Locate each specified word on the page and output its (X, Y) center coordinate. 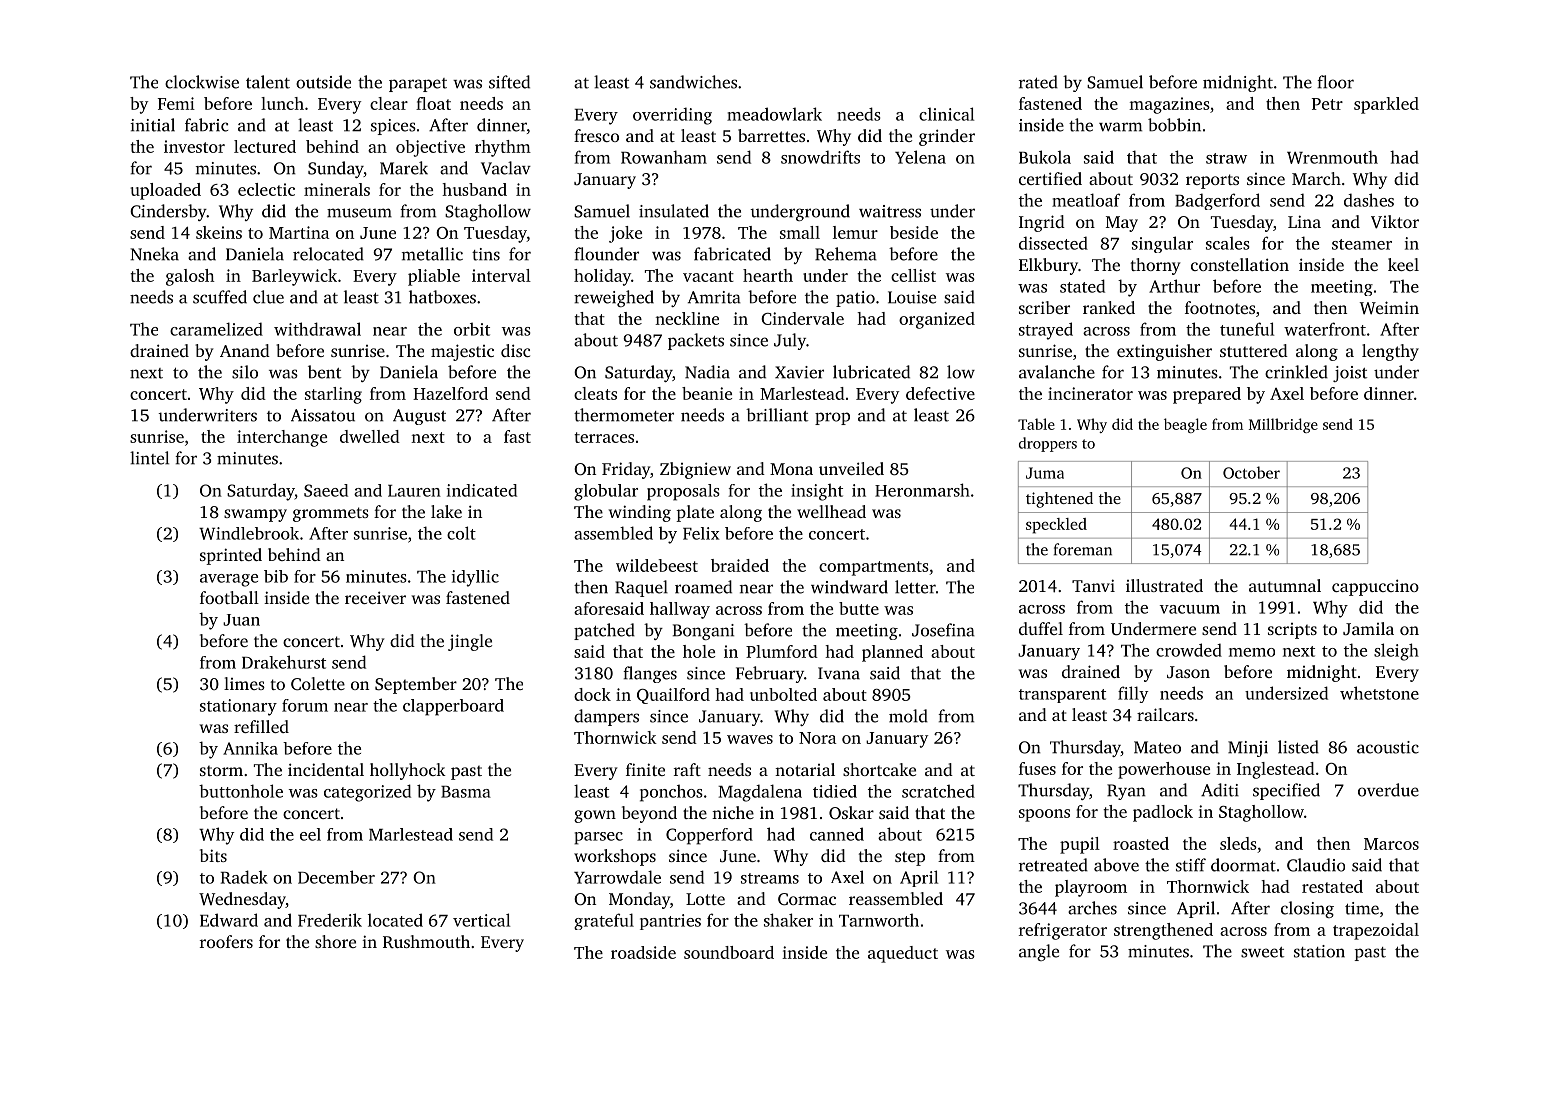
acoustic (1388, 747)
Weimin (1389, 308)
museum (359, 213)
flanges (650, 674)
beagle (1185, 425)
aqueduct (903, 954)
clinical (946, 114)
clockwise (202, 82)
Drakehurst (284, 662)
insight (817, 492)
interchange (282, 438)
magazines (1169, 105)
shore (335, 941)
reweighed (614, 298)
